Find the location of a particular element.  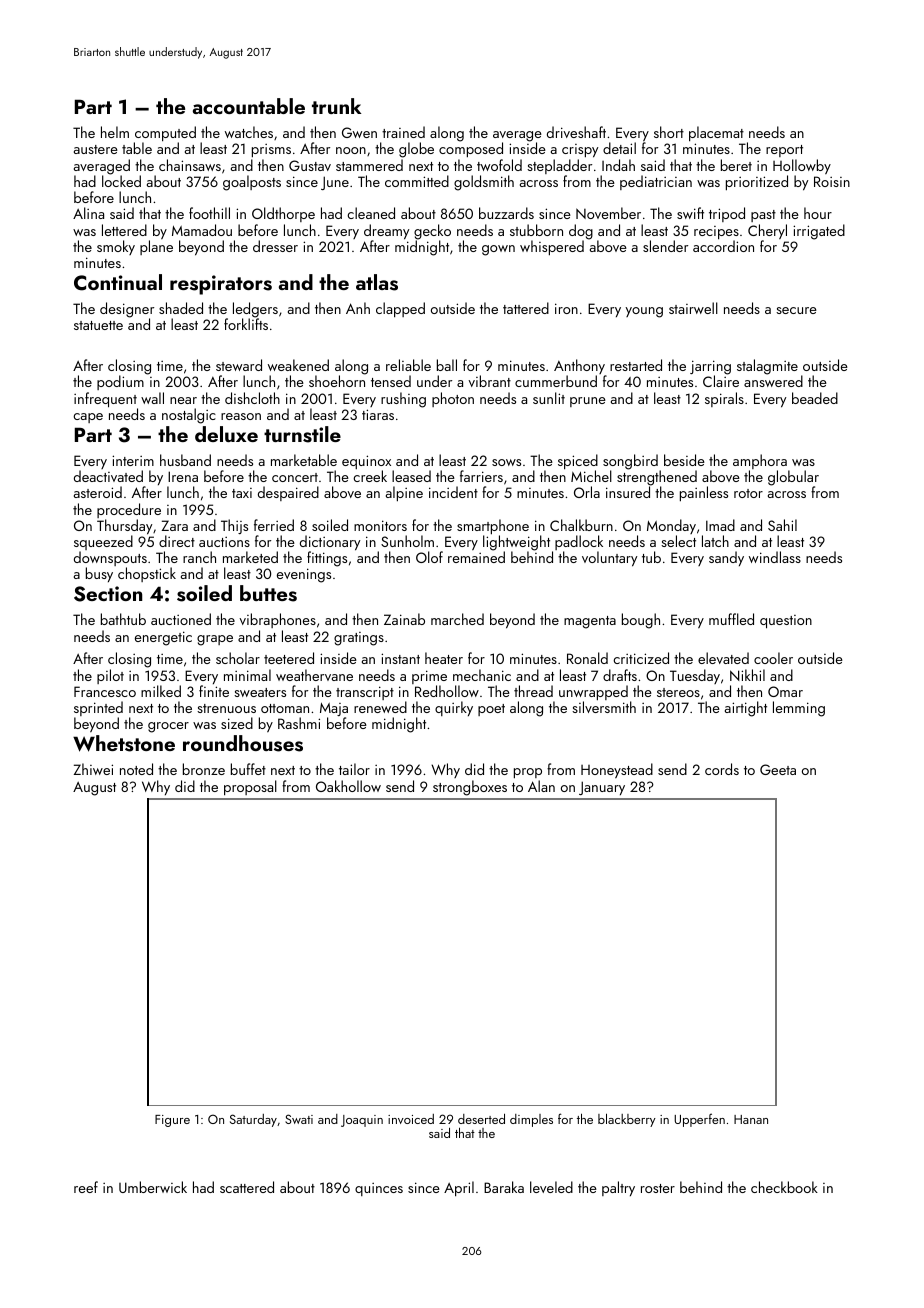

watches is located at coordinates (249, 132).
